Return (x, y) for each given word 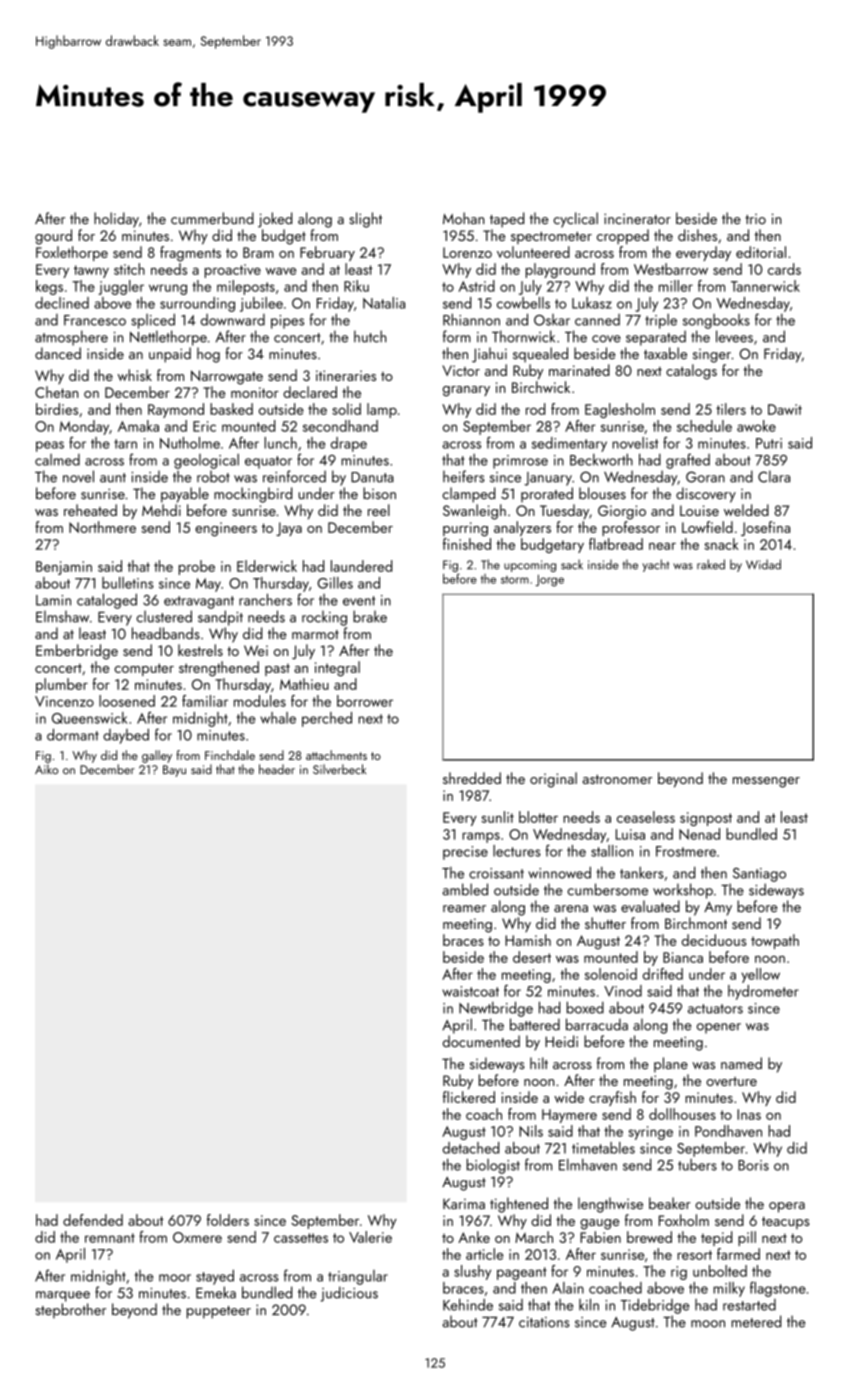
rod (535, 409)
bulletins (128, 583)
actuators (715, 1009)
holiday (116, 220)
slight (365, 220)
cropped (623, 237)
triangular (358, 1277)
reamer (464, 908)
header (277, 769)
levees (734, 336)
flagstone (778, 1289)
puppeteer (219, 1312)
